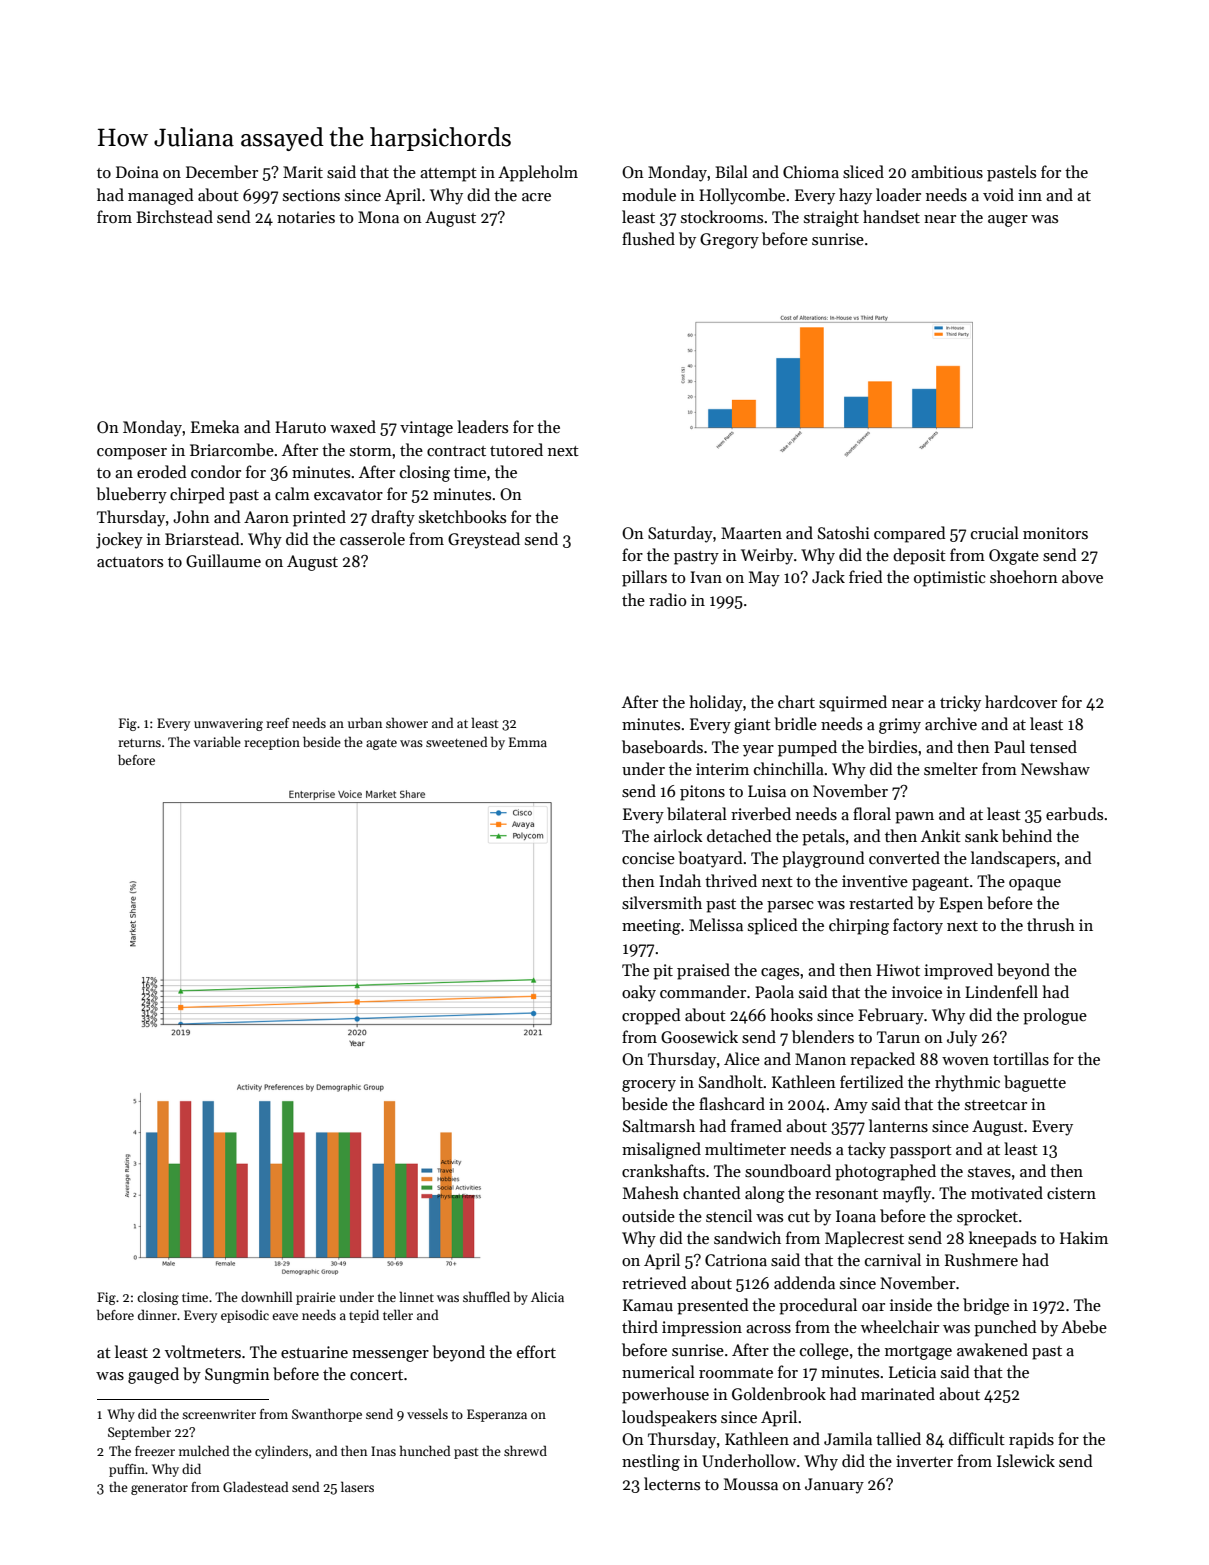 The image size is (1209, 1565). I want to click on sweetened, so click(456, 741).
